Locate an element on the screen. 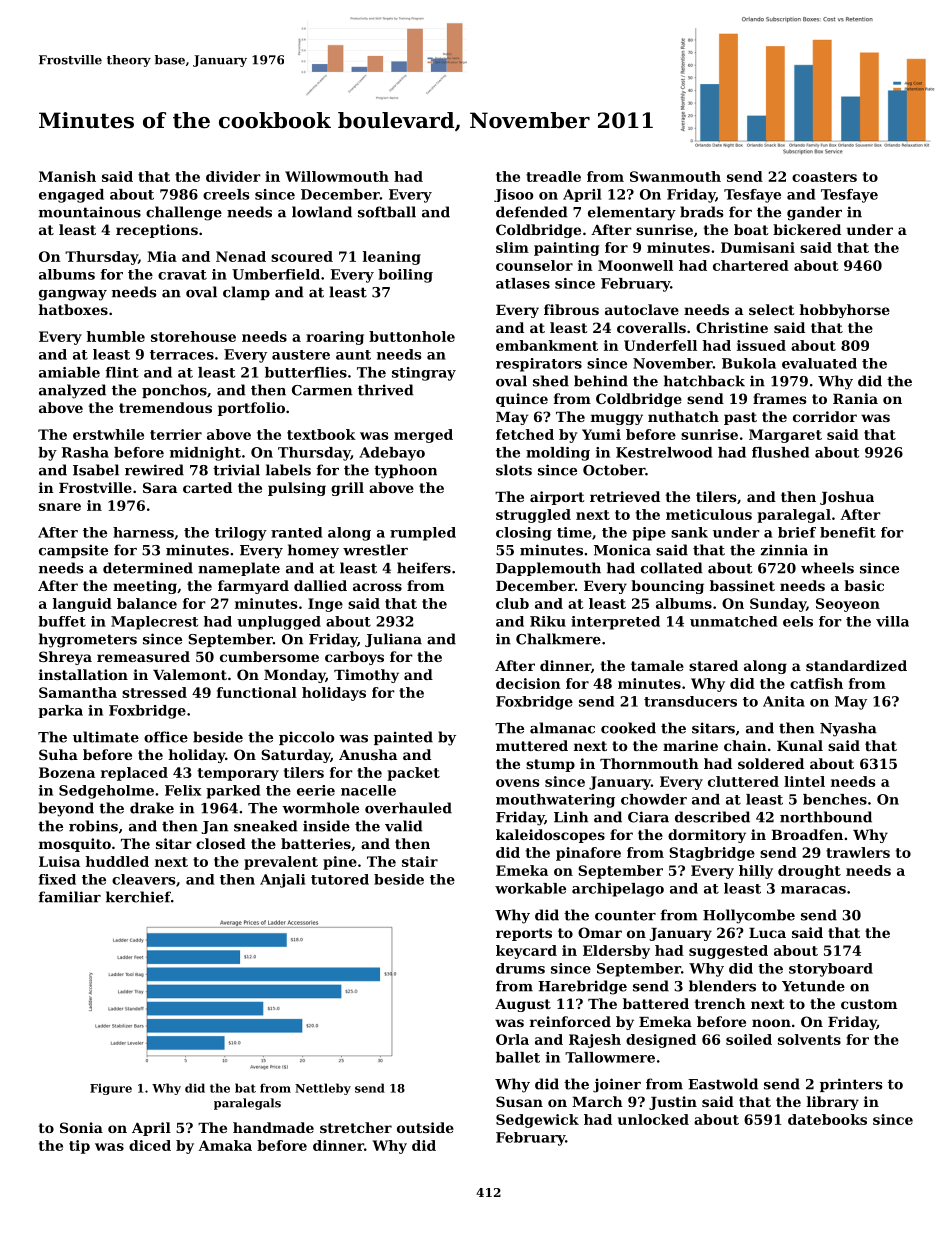 The image size is (952, 1233). described is located at coordinates (712, 817).
